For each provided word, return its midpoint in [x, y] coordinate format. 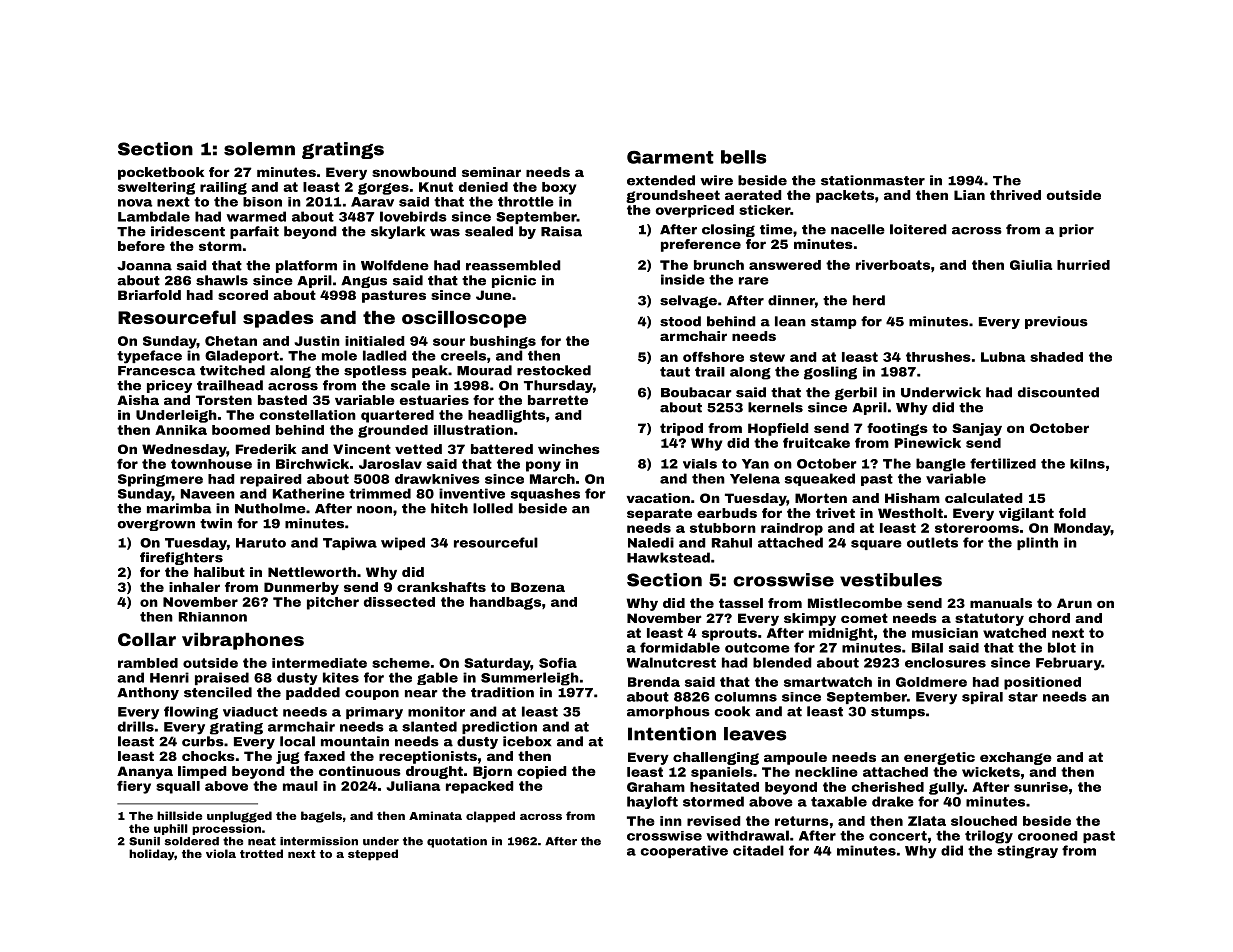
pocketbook [161, 173]
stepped [373, 855]
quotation [457, 842]
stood [680, 321]
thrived [1015, 195]
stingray [1027, 852]
